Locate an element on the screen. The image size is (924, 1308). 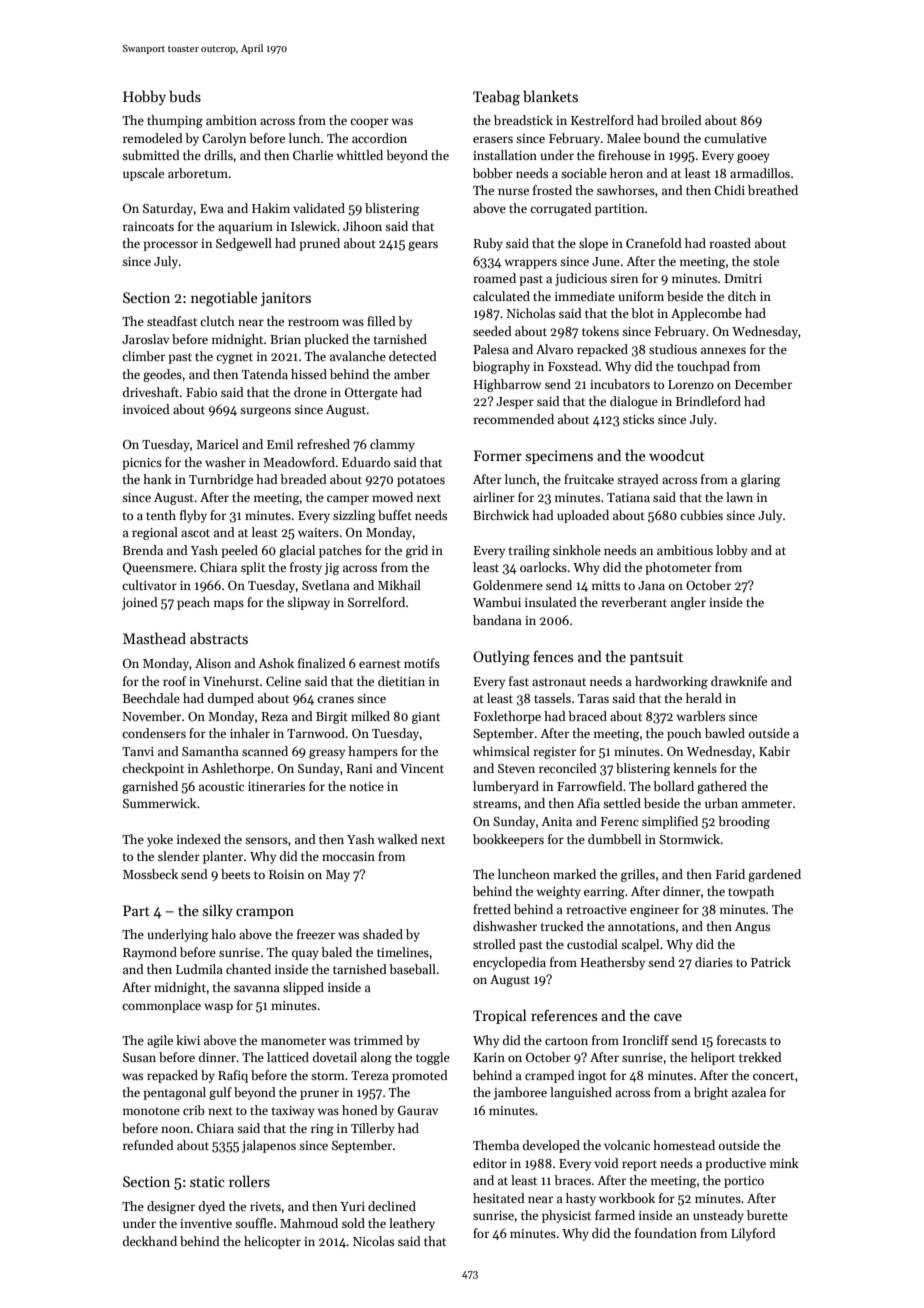
Brindleford is located at coordinates (708, 401).
